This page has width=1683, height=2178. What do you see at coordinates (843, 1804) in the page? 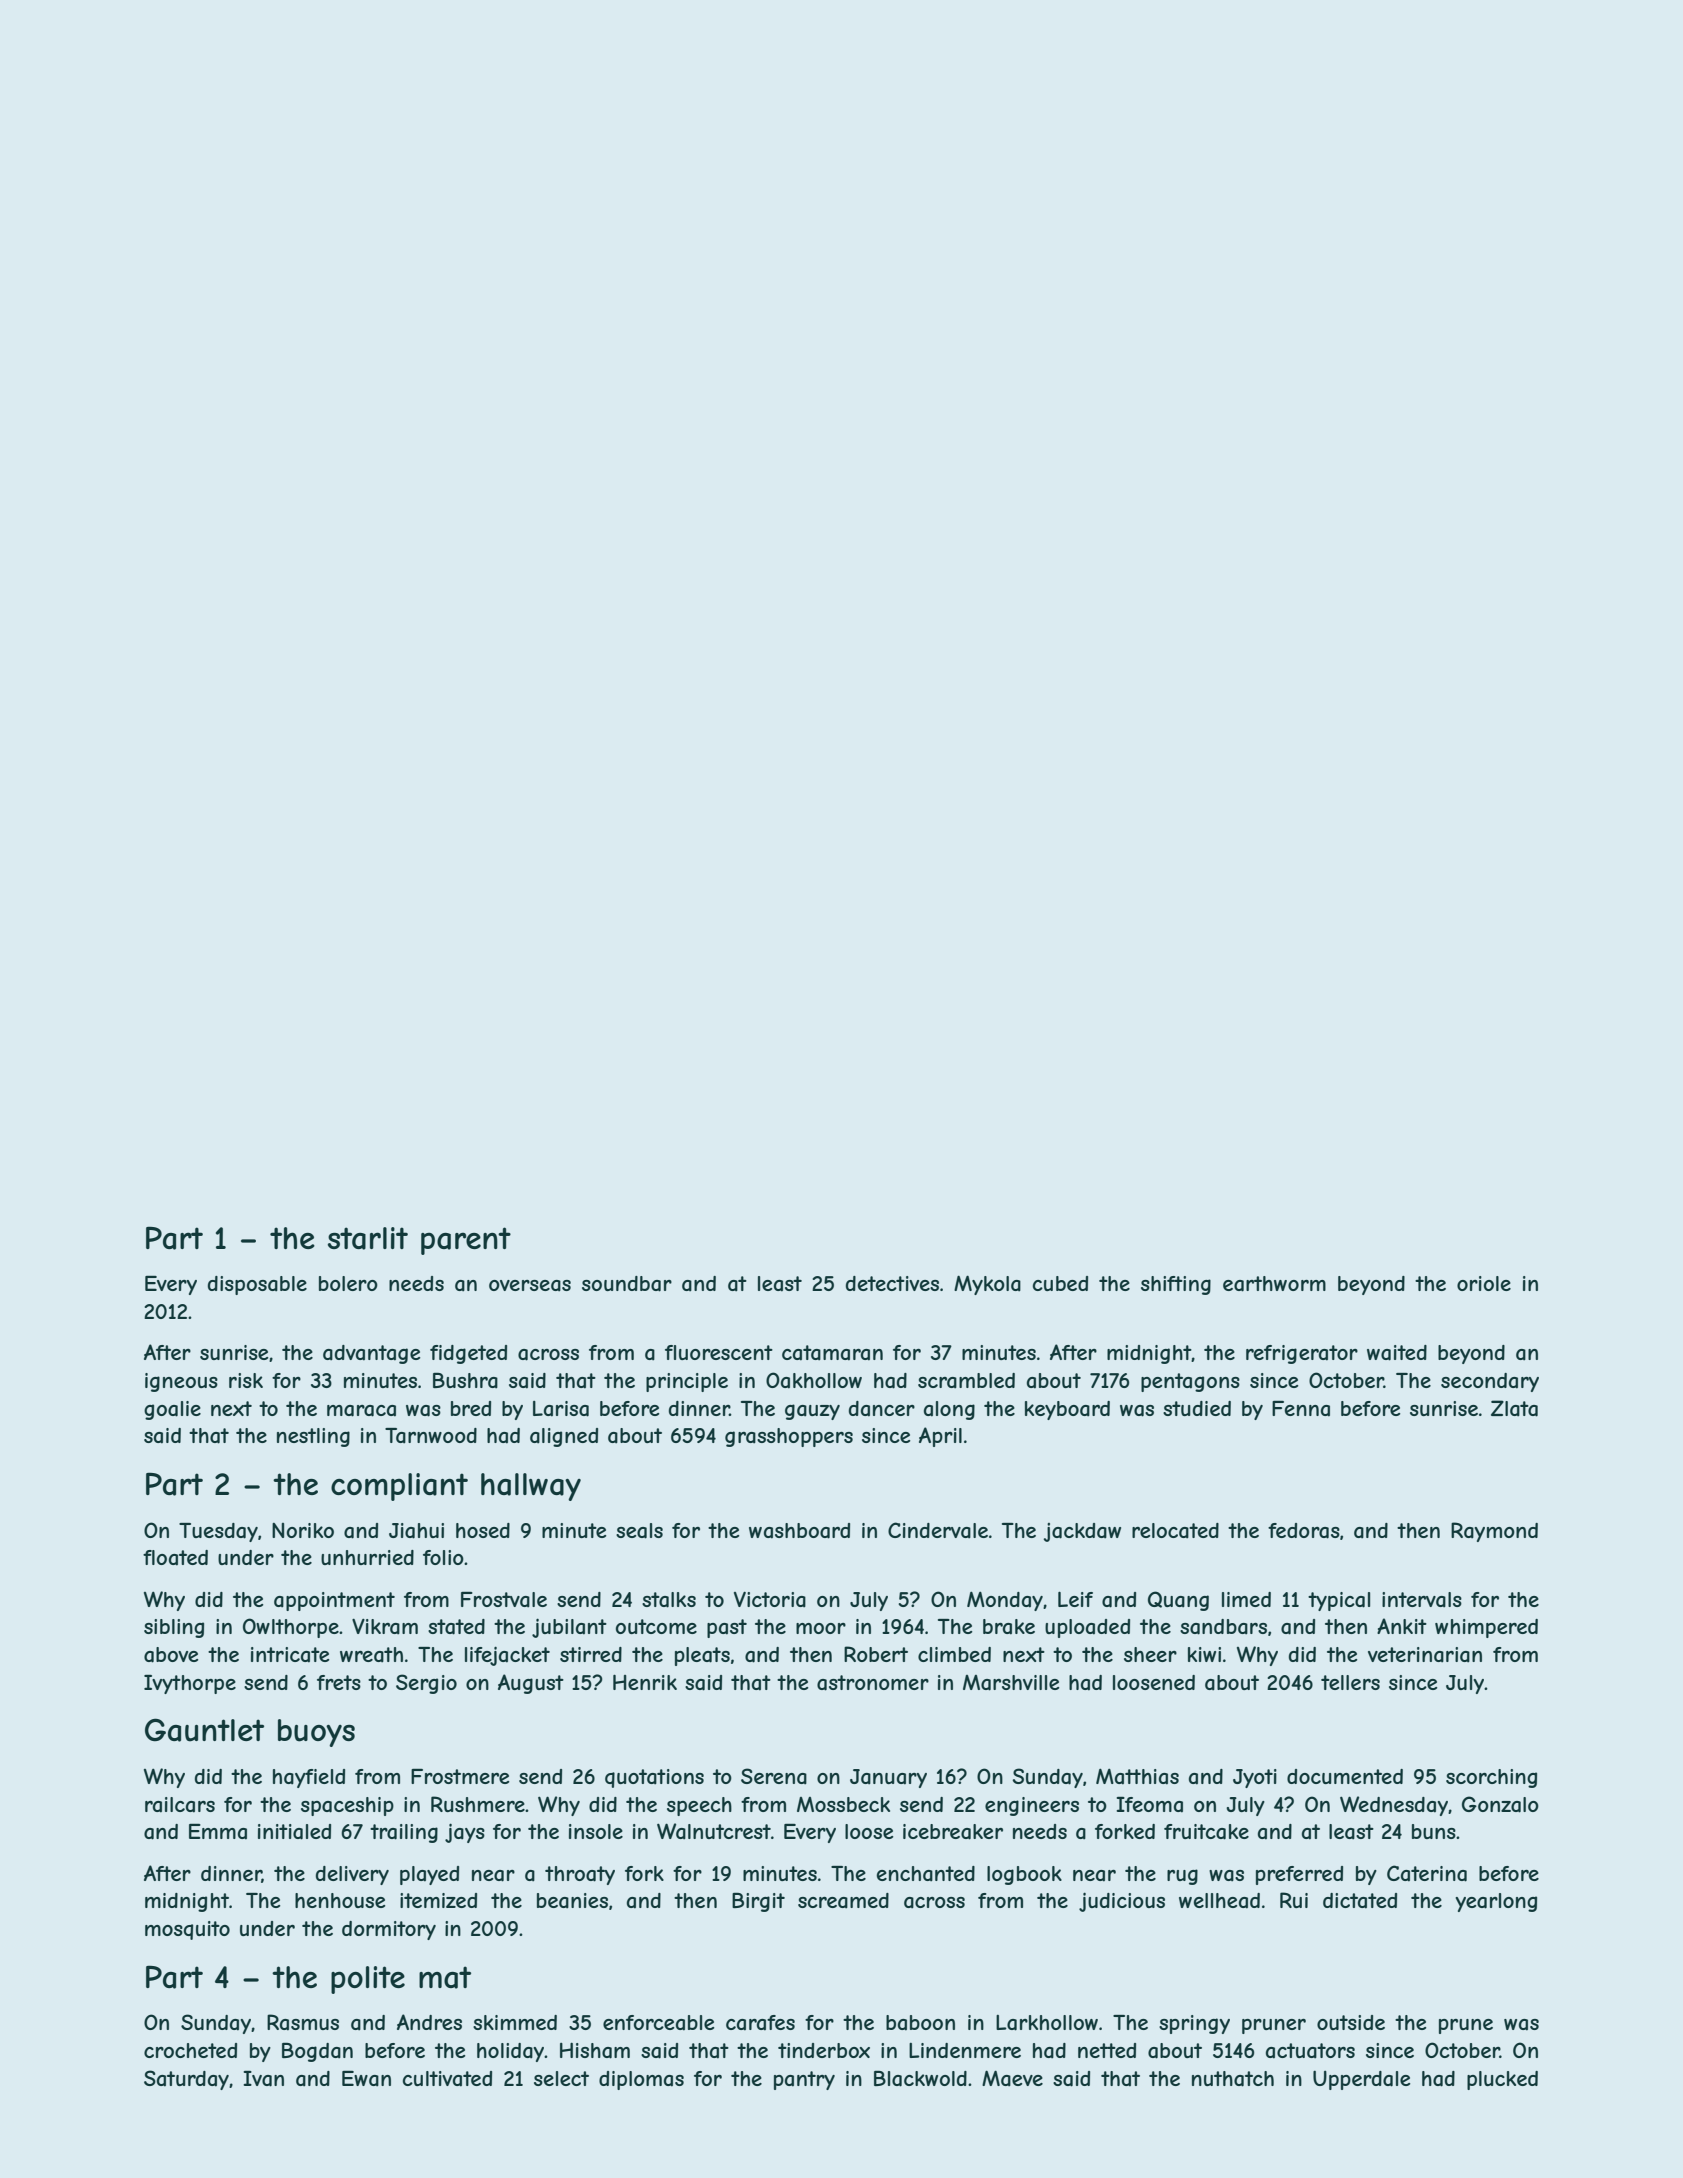
I see `Mossbeck` at bounding box center [843, 1804].
